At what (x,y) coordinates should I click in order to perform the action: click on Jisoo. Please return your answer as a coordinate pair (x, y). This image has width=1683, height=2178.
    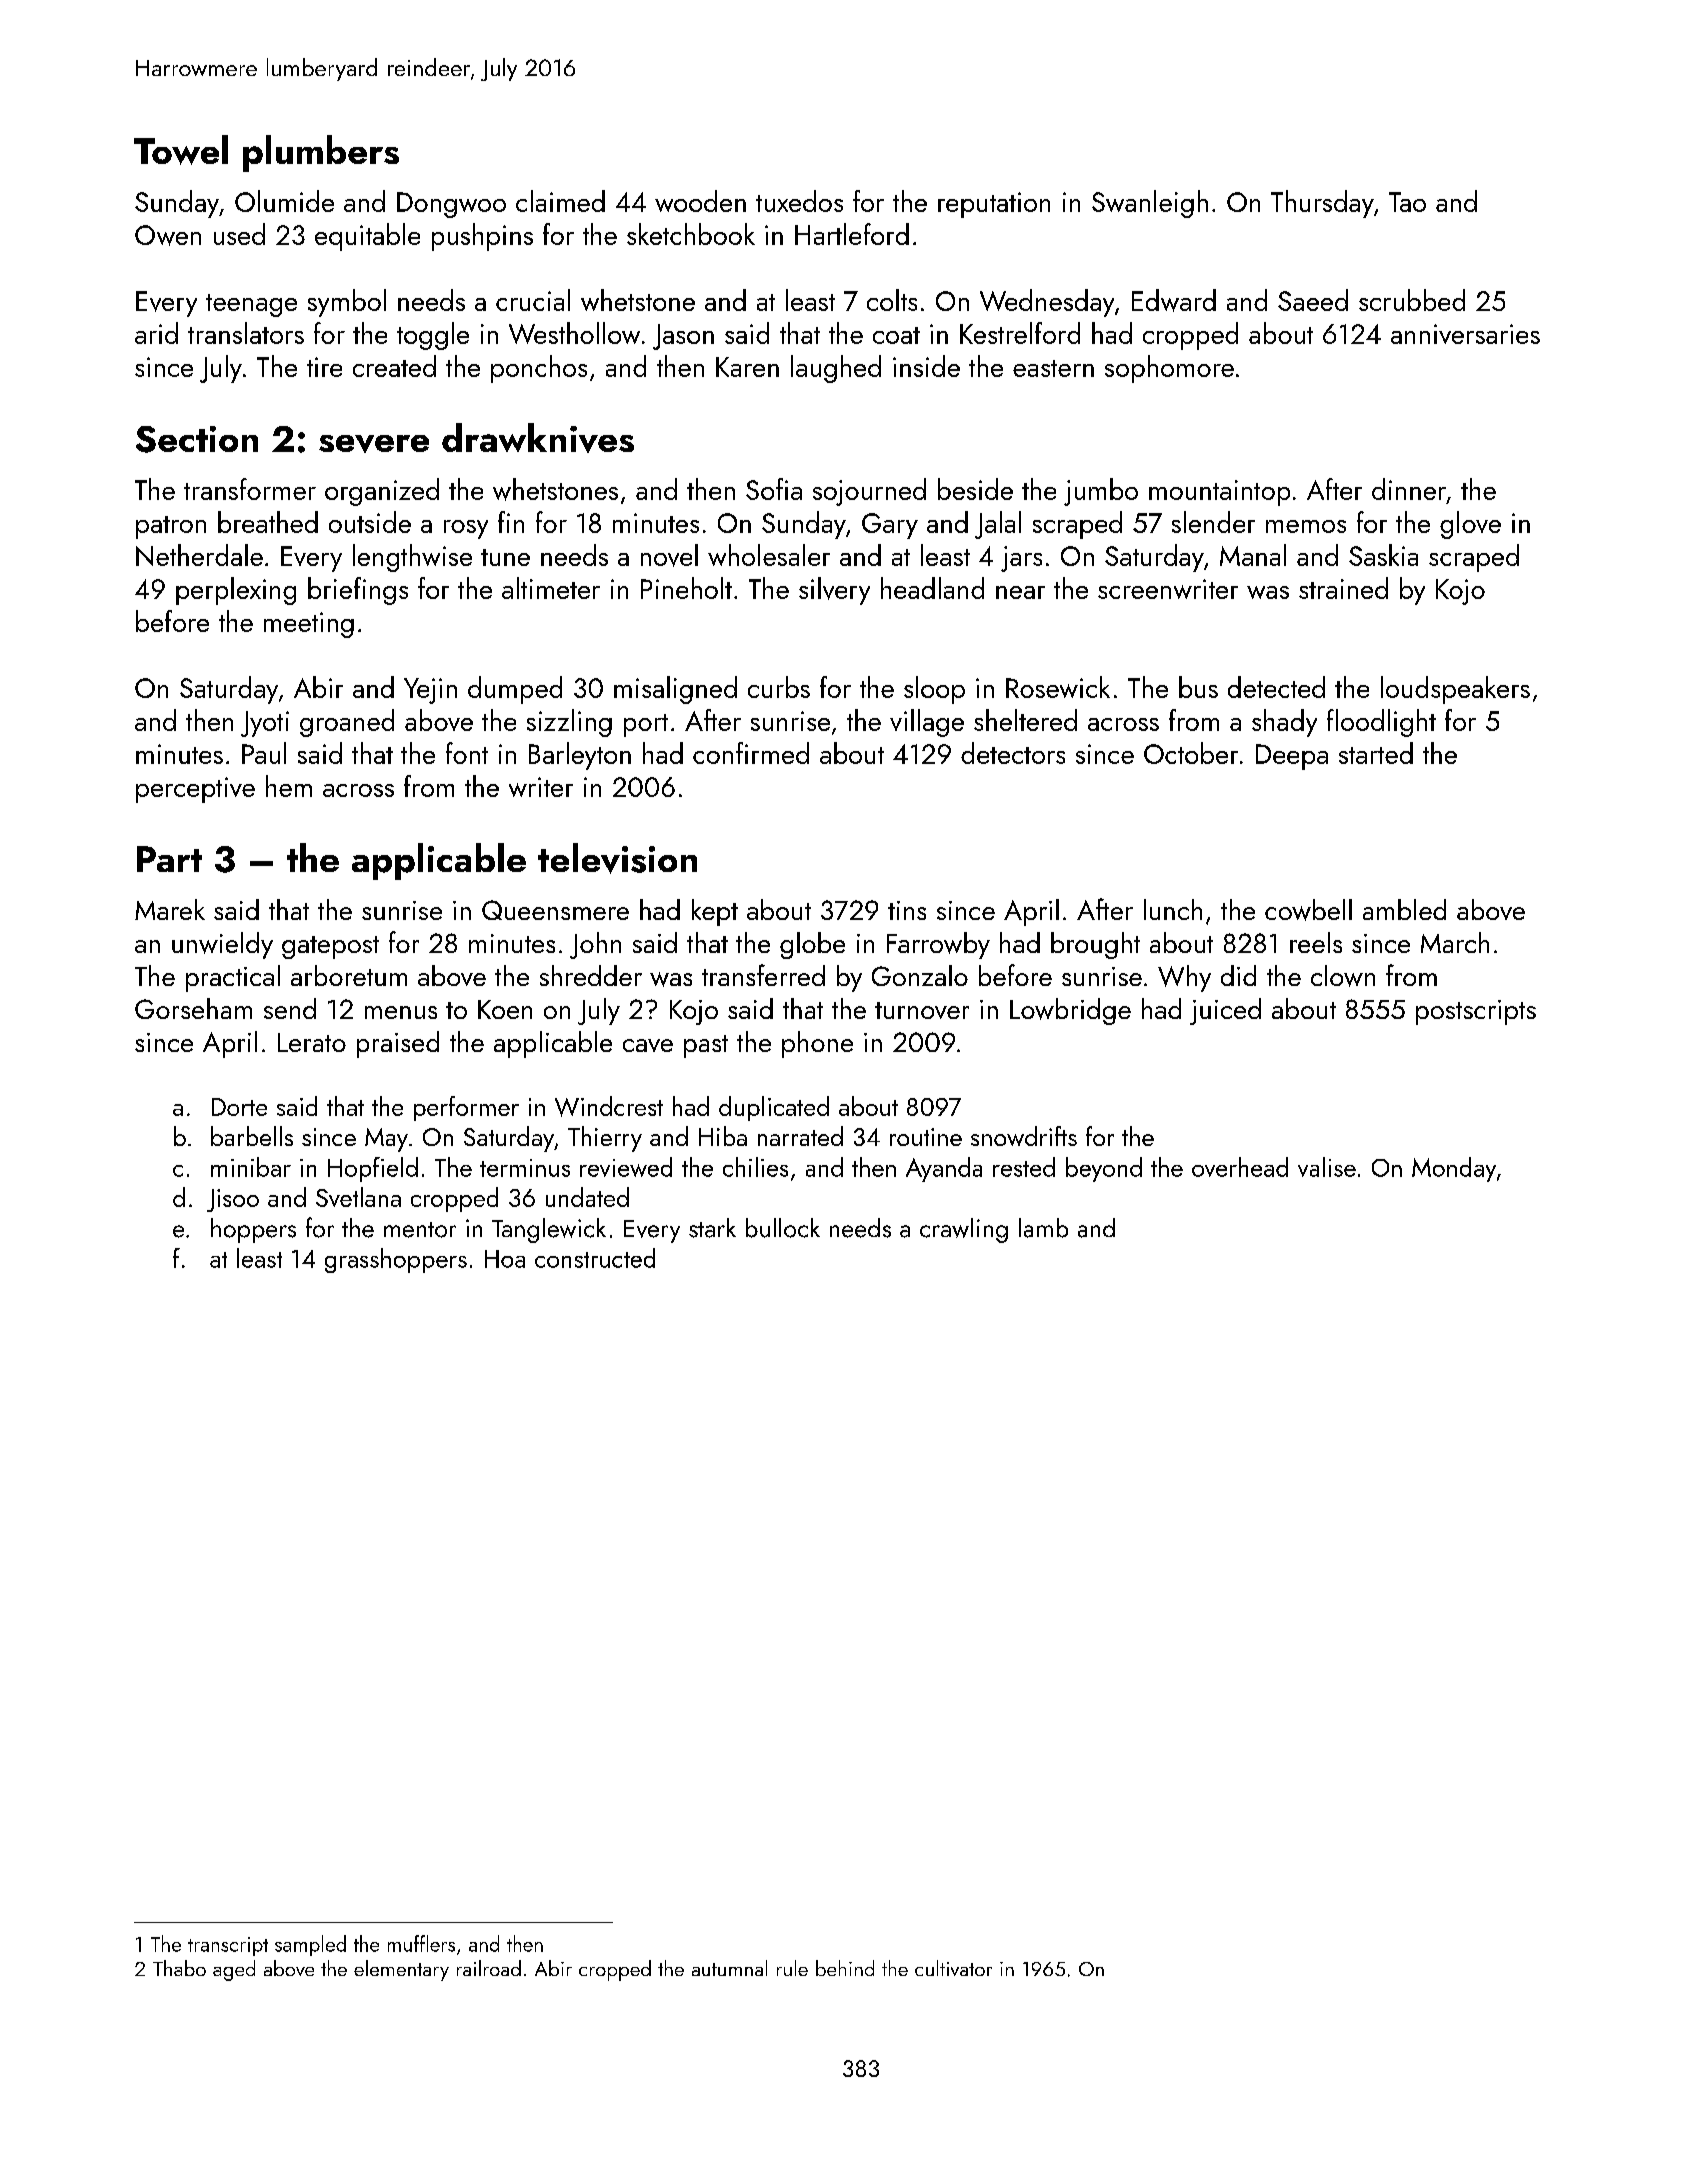
    Looking at the image, I should click on (233, 1200).
